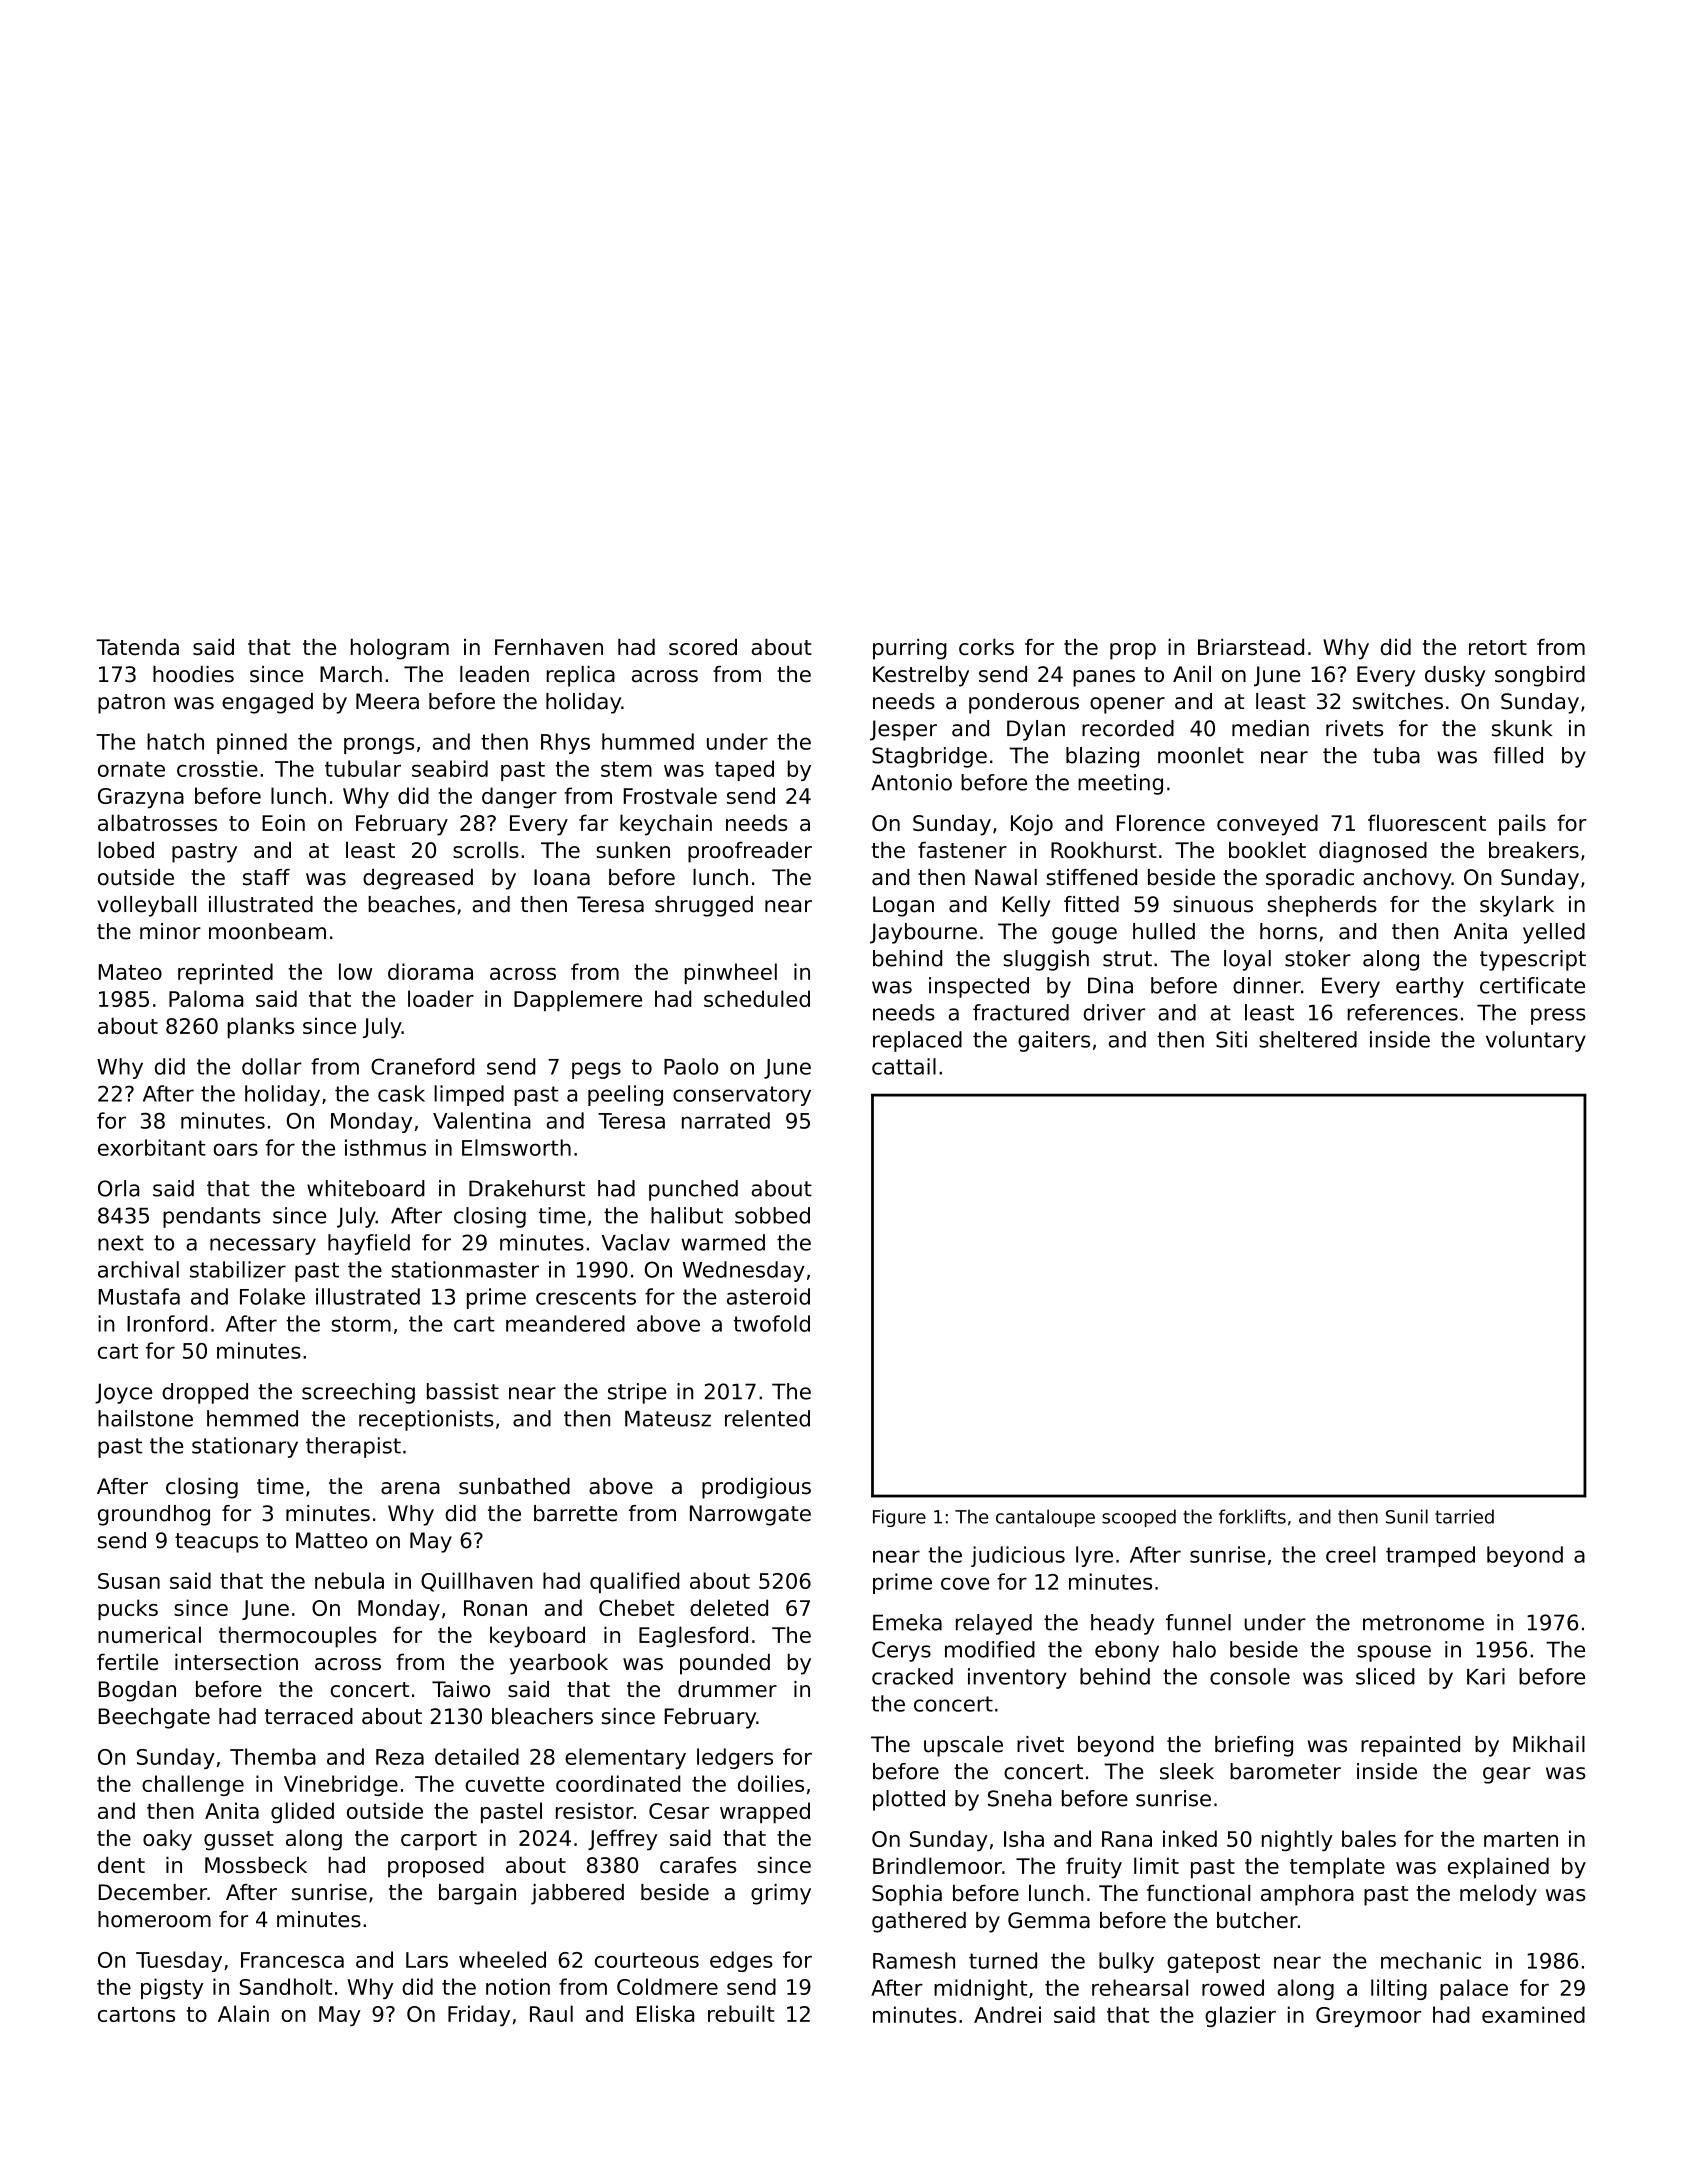 The image size is (1683, 2178). I want to click on pigsty, so click(172, 1988).
